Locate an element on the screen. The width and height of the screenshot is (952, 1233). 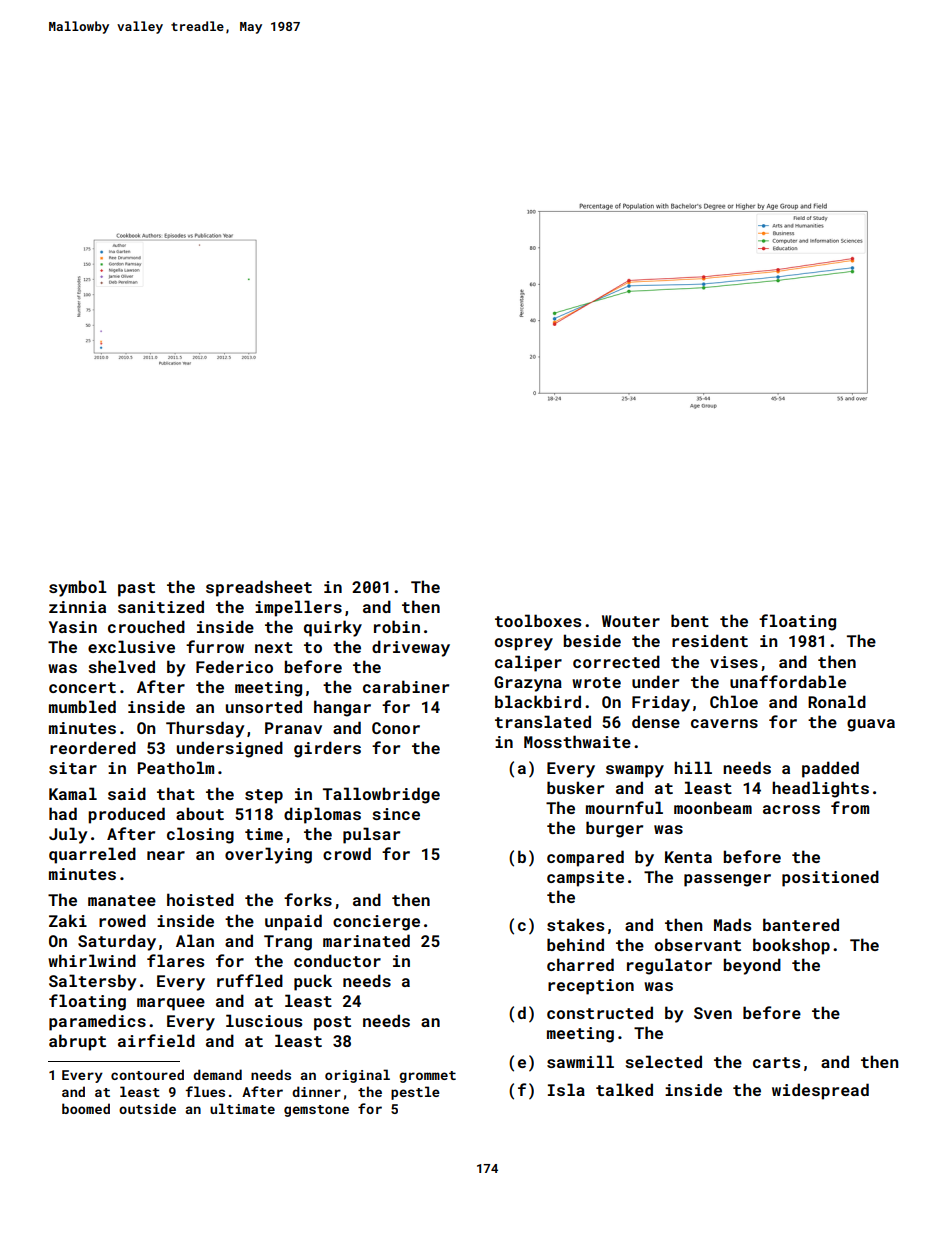
beyond is located at coordinates (752, 966).
